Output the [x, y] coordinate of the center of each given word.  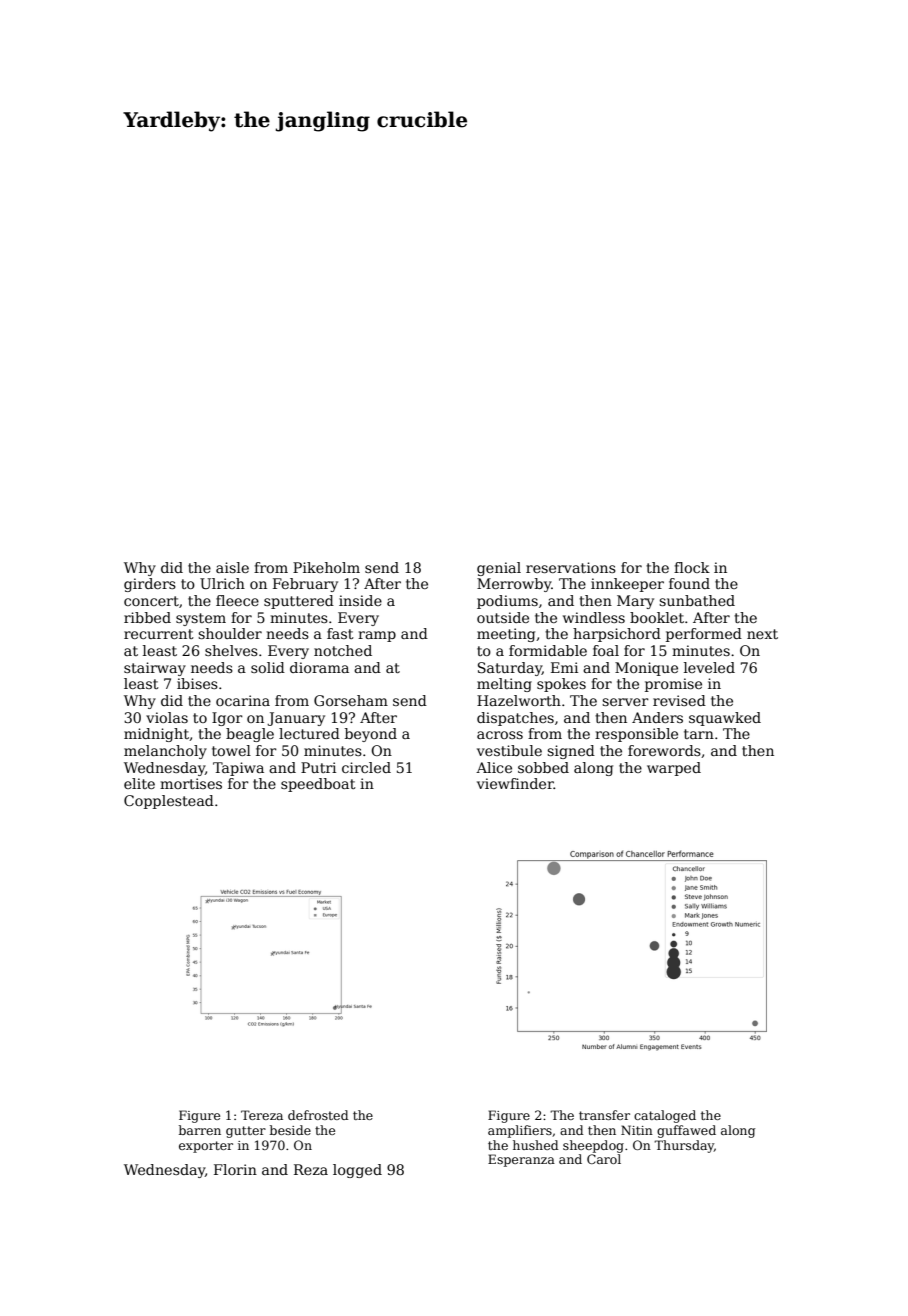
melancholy [165, 752]
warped [674, 769]
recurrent [159, 634]
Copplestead [169, 802]
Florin [235, 1169]
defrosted [318, 1115]
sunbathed [697, 600]
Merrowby [514, 585]
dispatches [515, 719]
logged [357, 1171]
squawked [725, 719]
